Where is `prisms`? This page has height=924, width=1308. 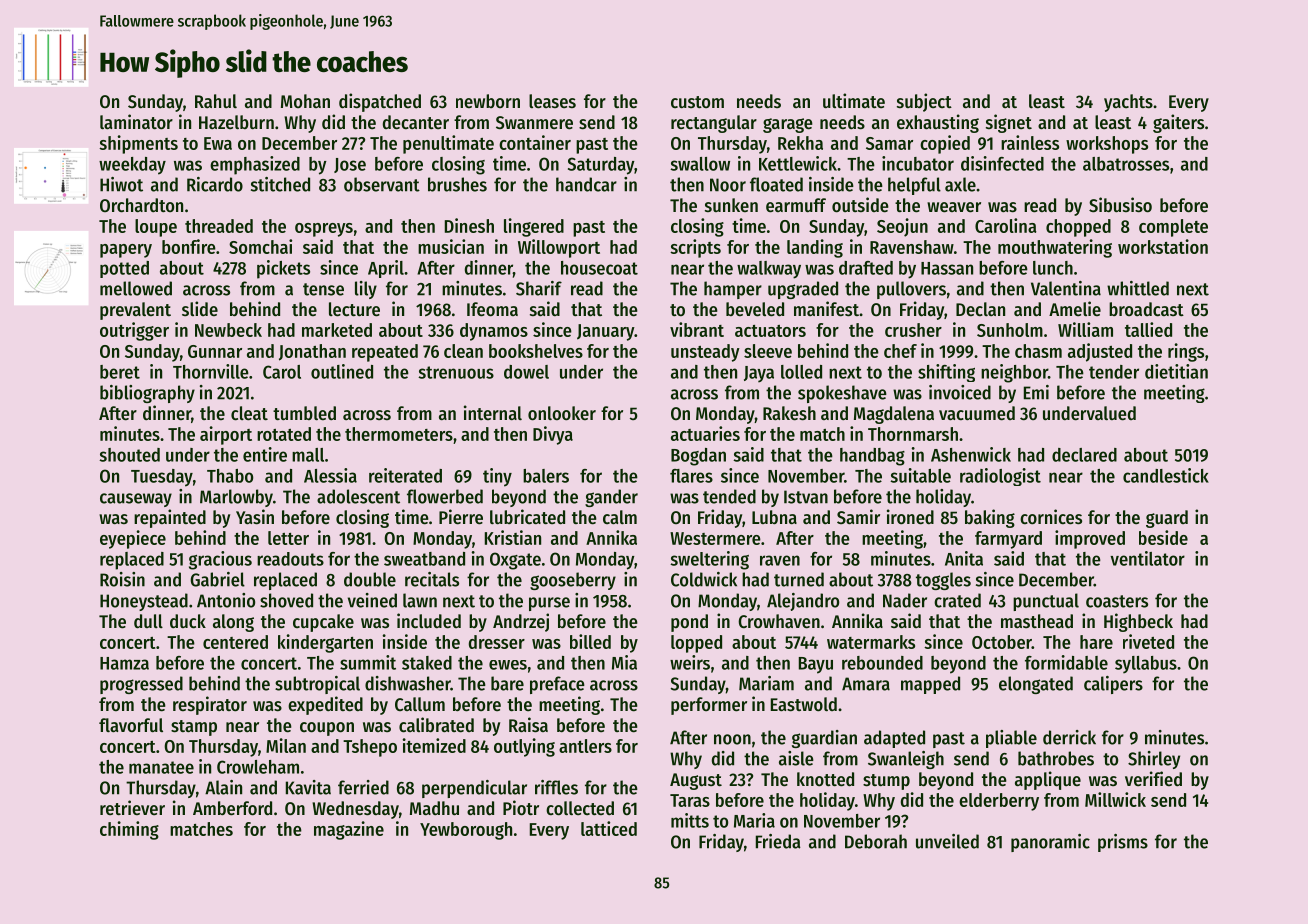
prisms is located at coordinates (1123, 843).
